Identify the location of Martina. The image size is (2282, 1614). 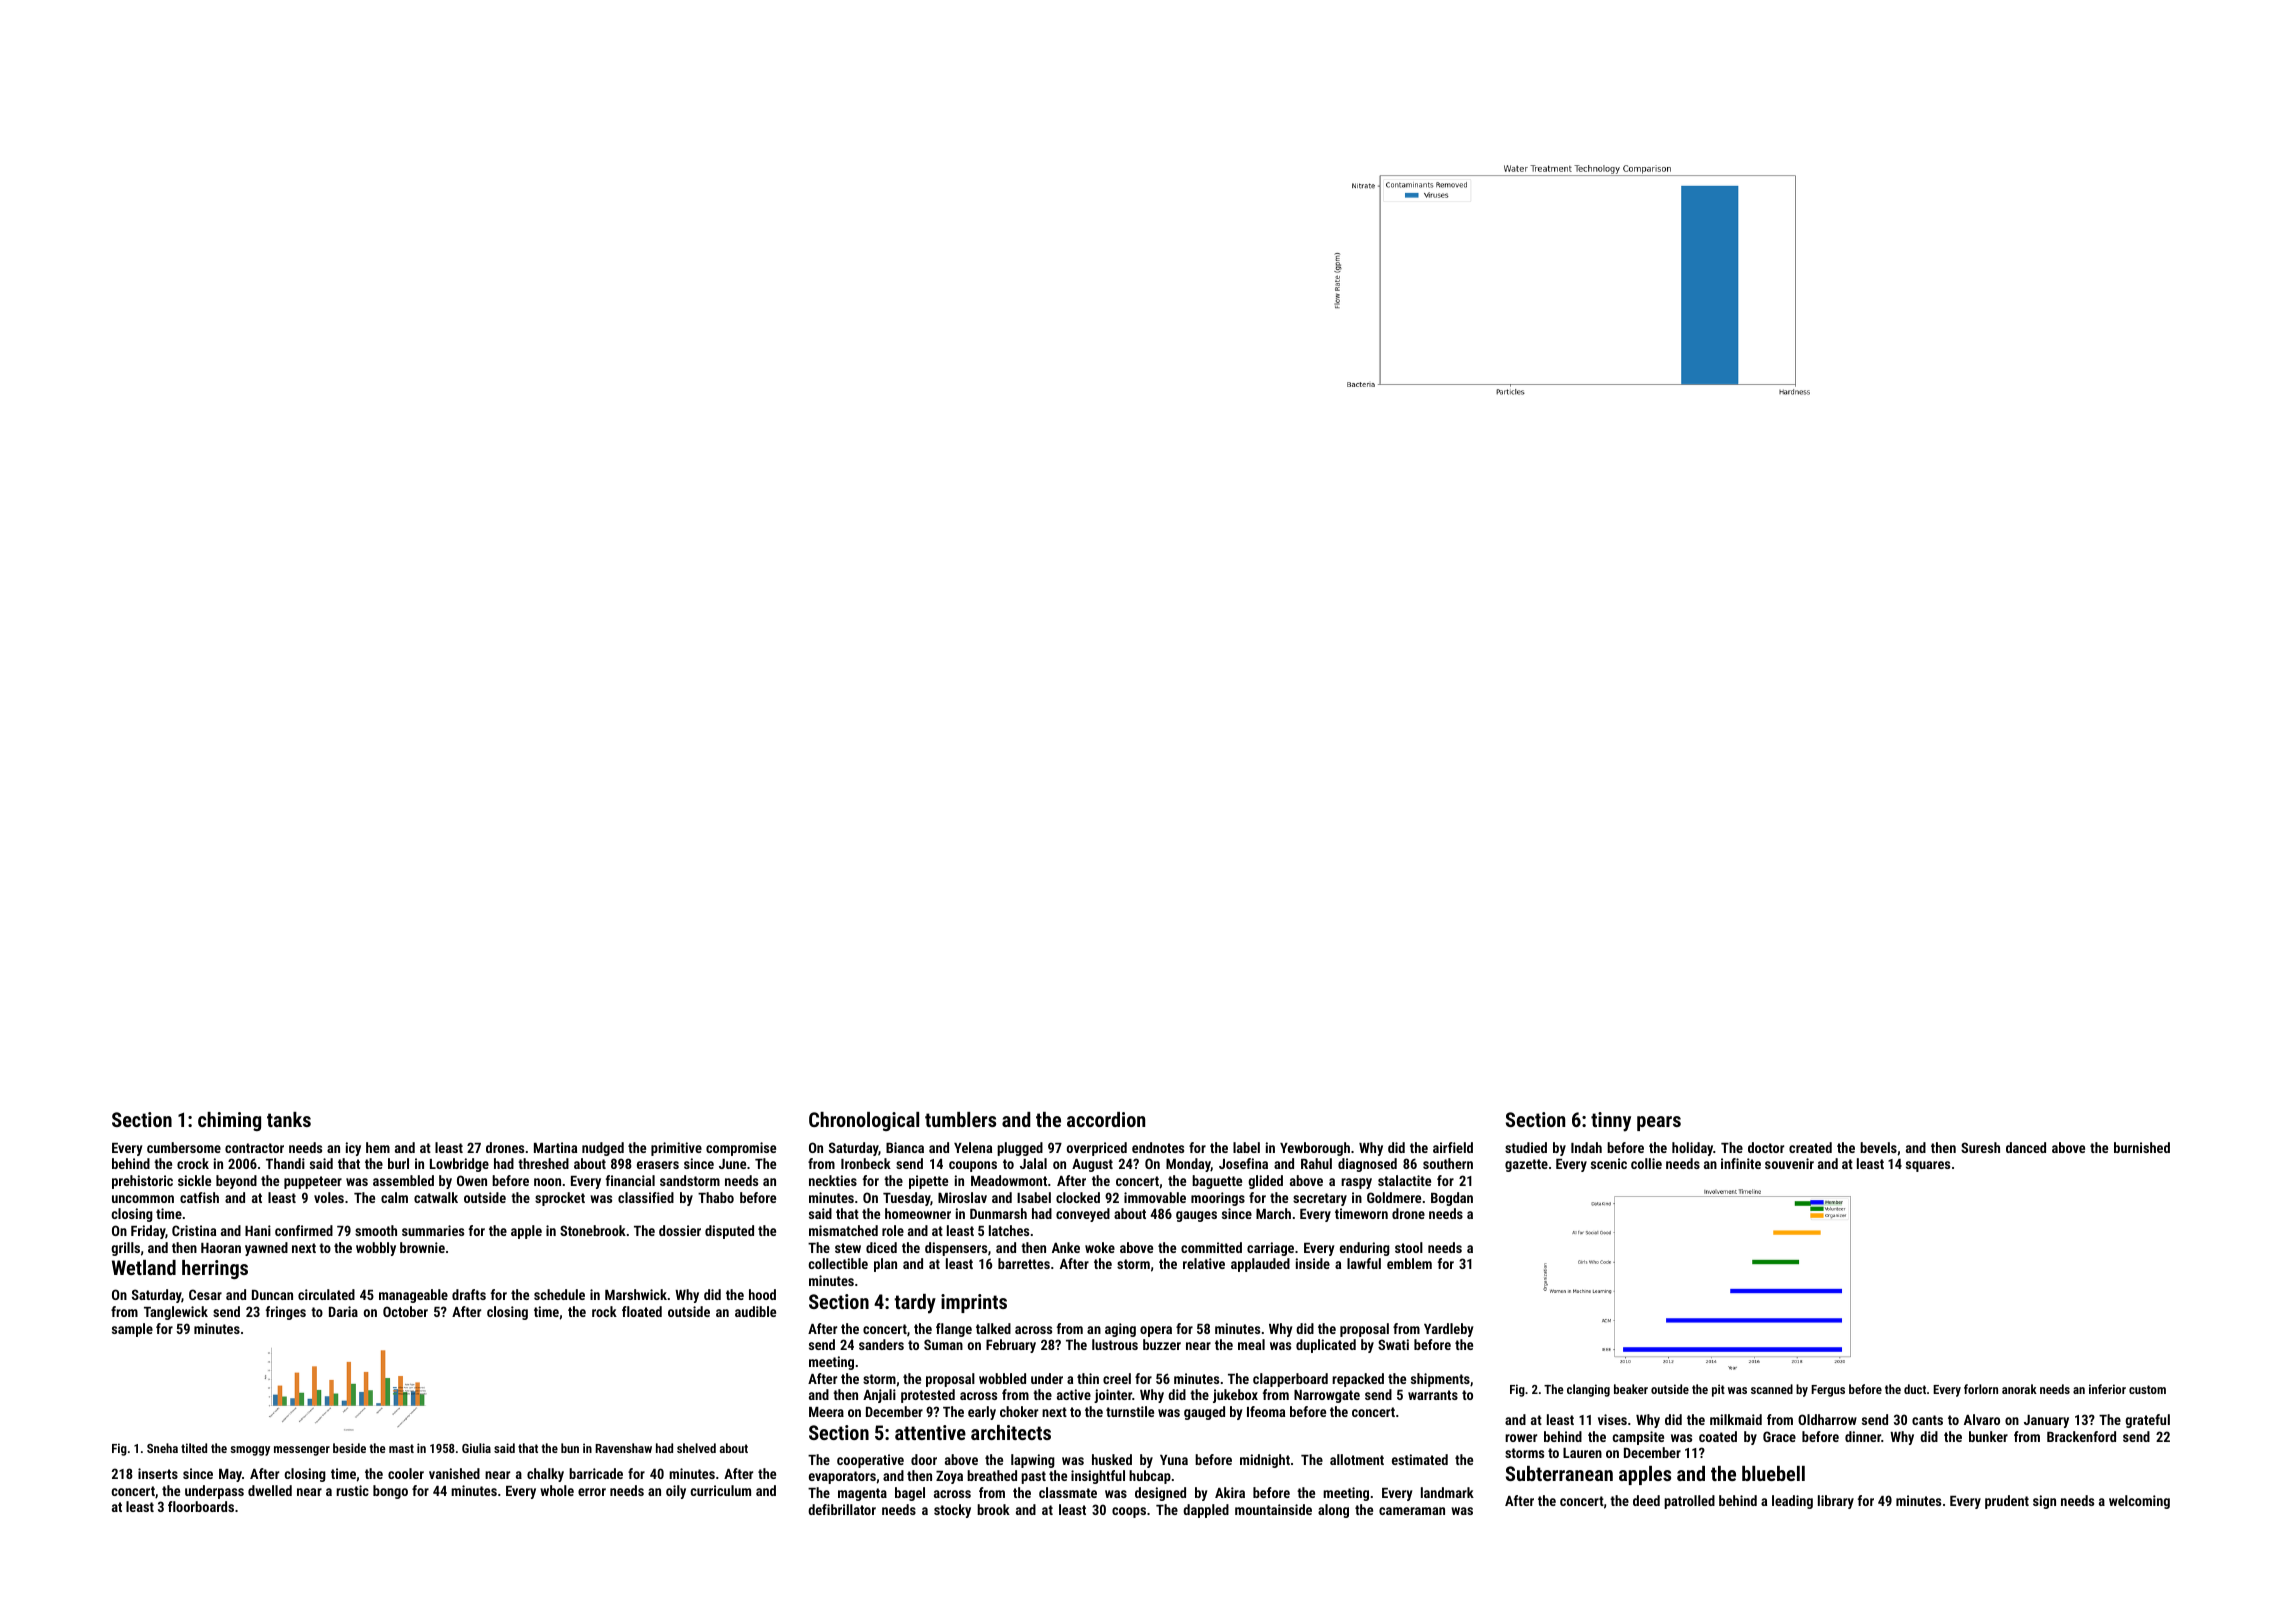
(555, 1147).
